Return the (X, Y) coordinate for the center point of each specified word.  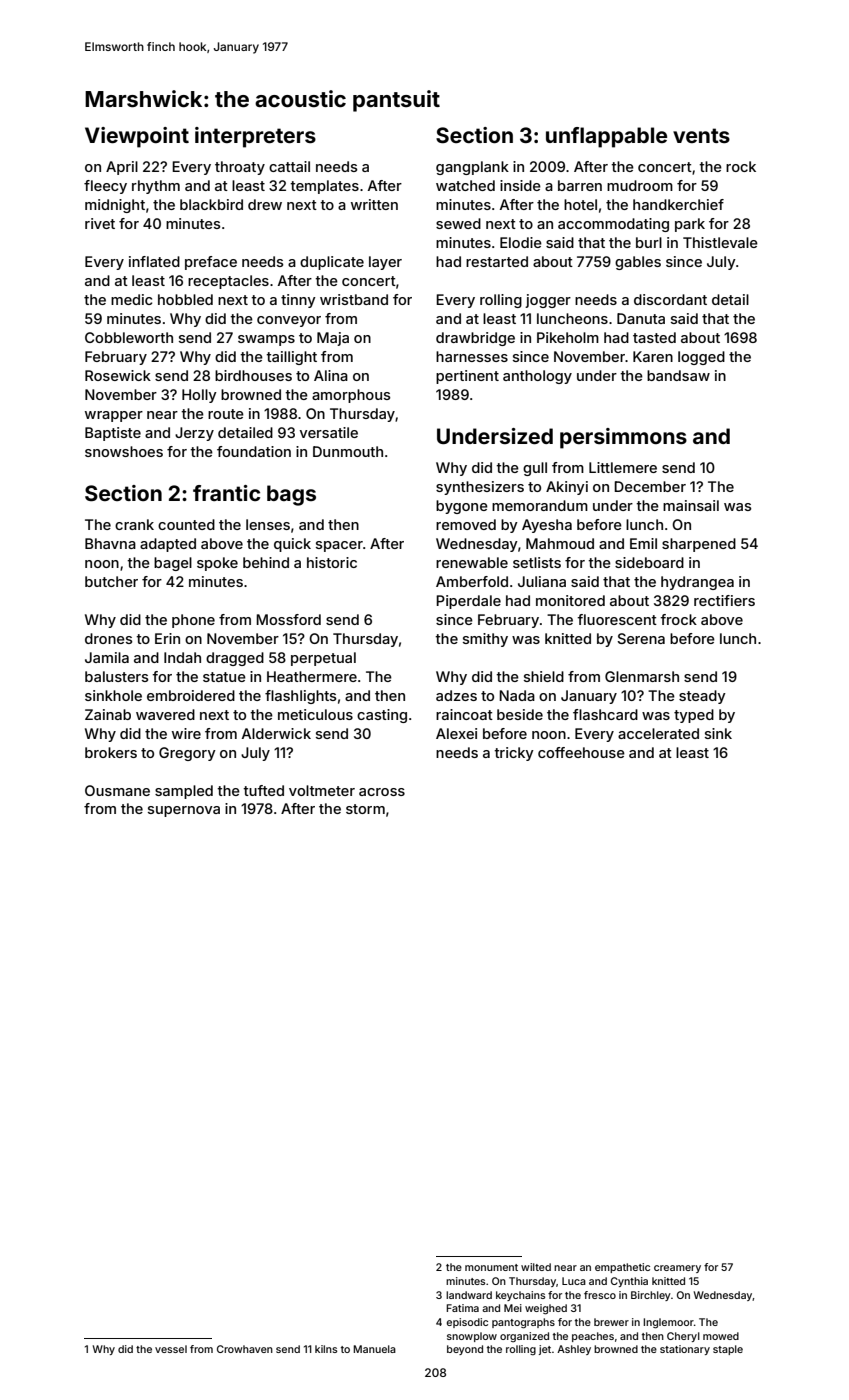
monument (491, 1267)
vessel (171, 1349)
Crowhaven (245, 1349)
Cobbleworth (129, 337)
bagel (173, 564)
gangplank (472, 168)
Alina (331, 375)
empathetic (622, 1268)
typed (694, 716)
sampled (184, 792)
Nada (517, 695)
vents (701, 135)
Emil (643, 543)
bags (291, 495)
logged (701, 358)
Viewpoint (137, 137)
